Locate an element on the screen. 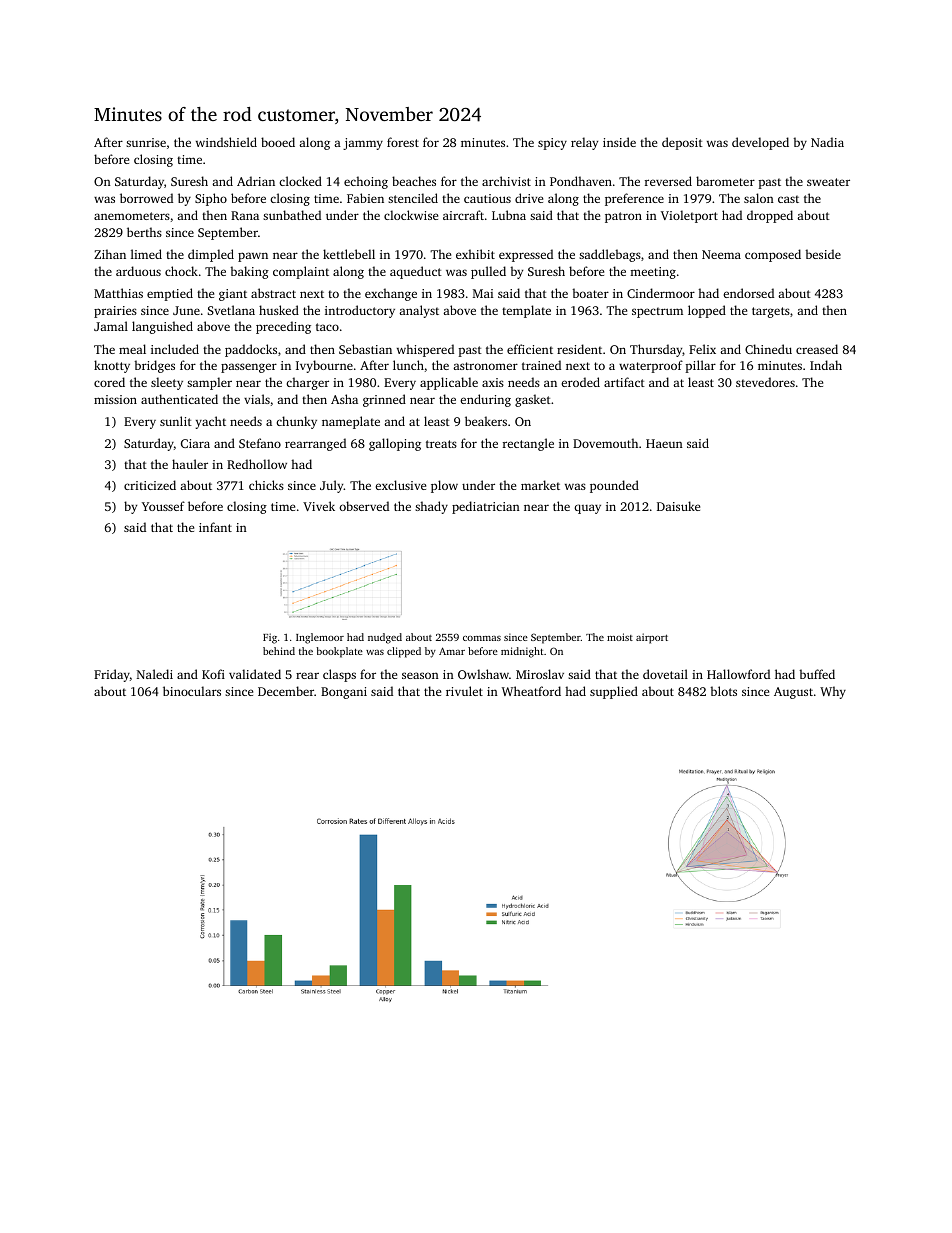  booed is located at coordinates (278, 142).
